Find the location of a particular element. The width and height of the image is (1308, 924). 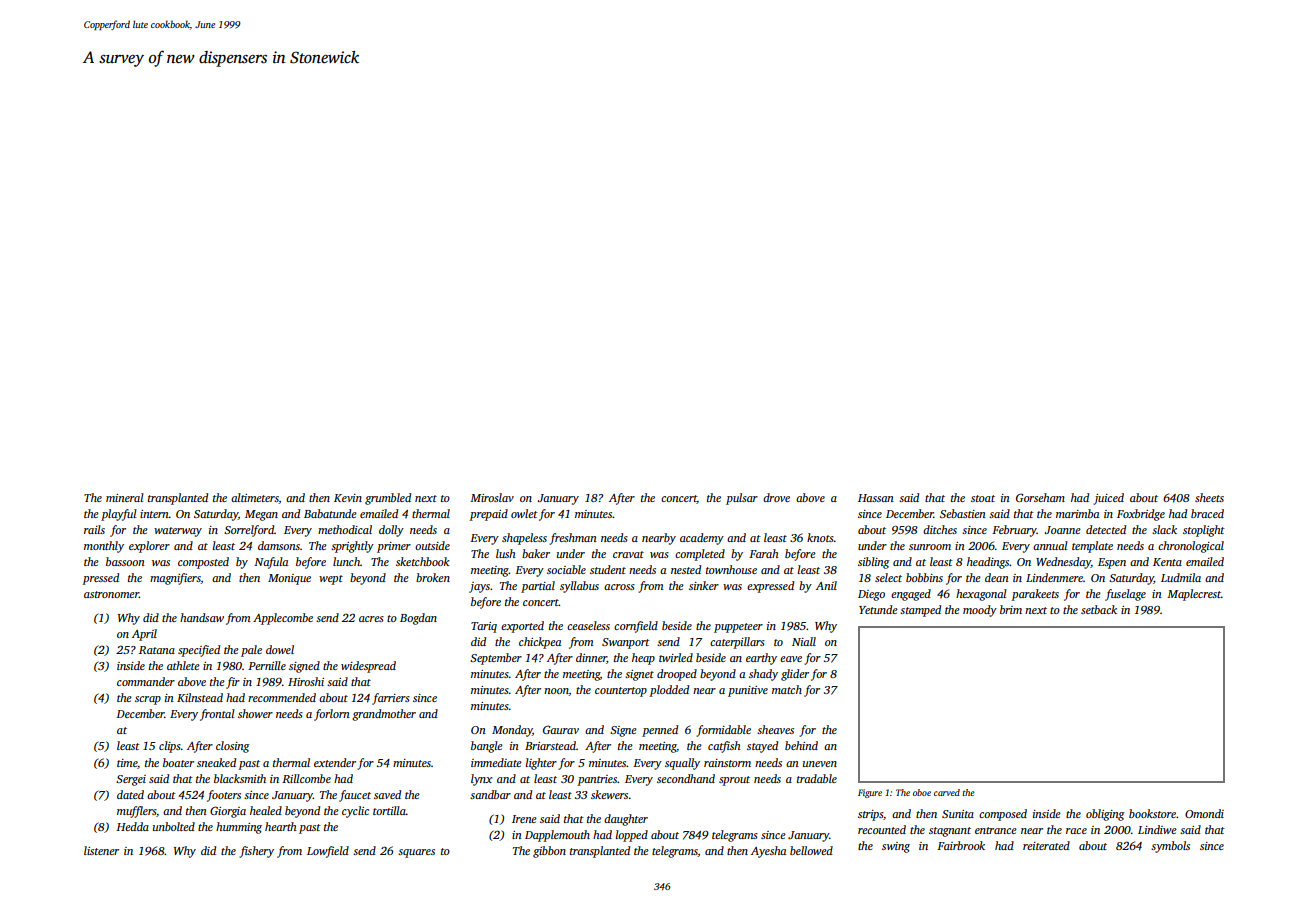

headings is located at coordinates (988, 563).
